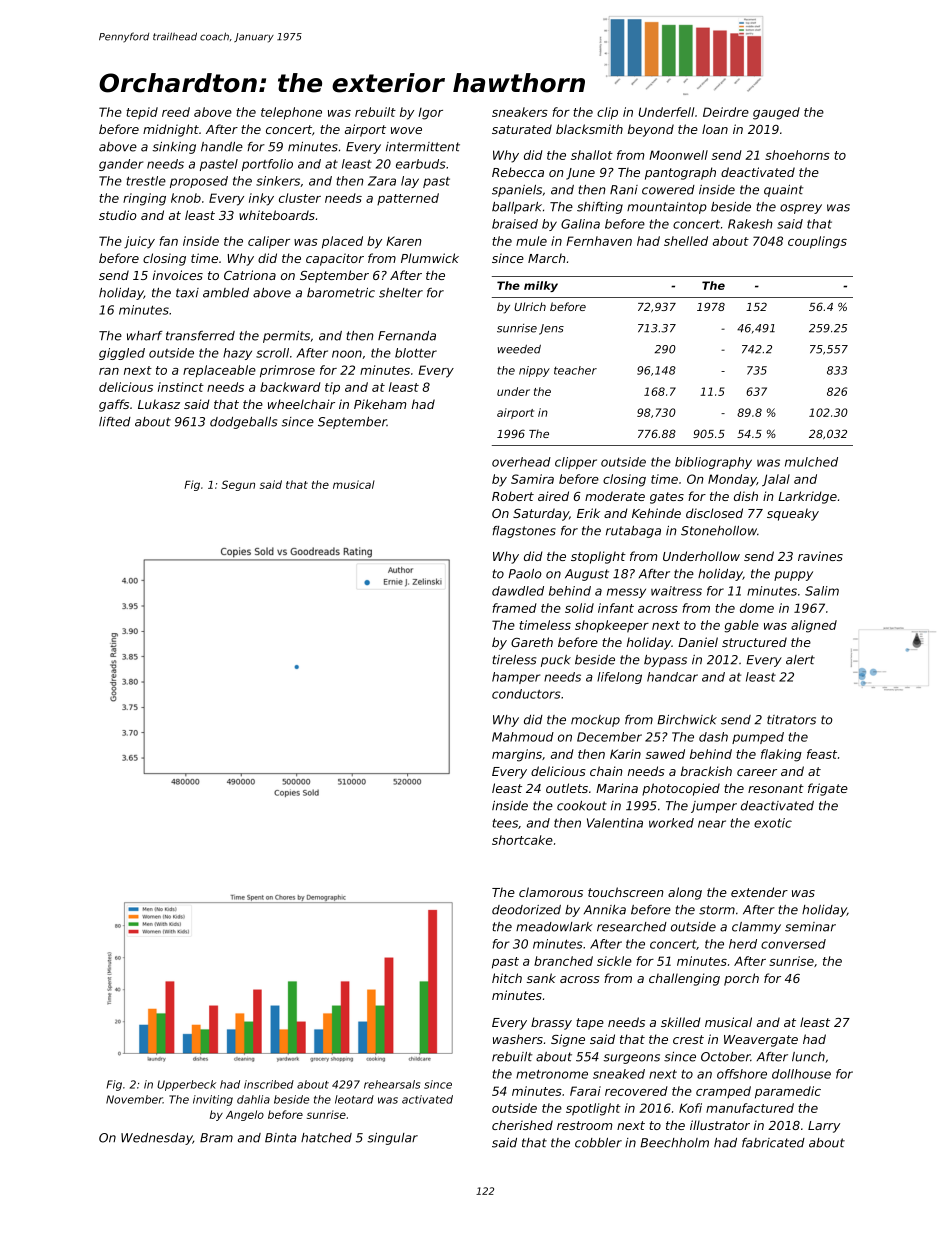 This screenshot has height=1233, width=952. What do you see at coordinates (216, 1138) in the screenshot?
I see `Bram` at bounding box center [216, 1138].
